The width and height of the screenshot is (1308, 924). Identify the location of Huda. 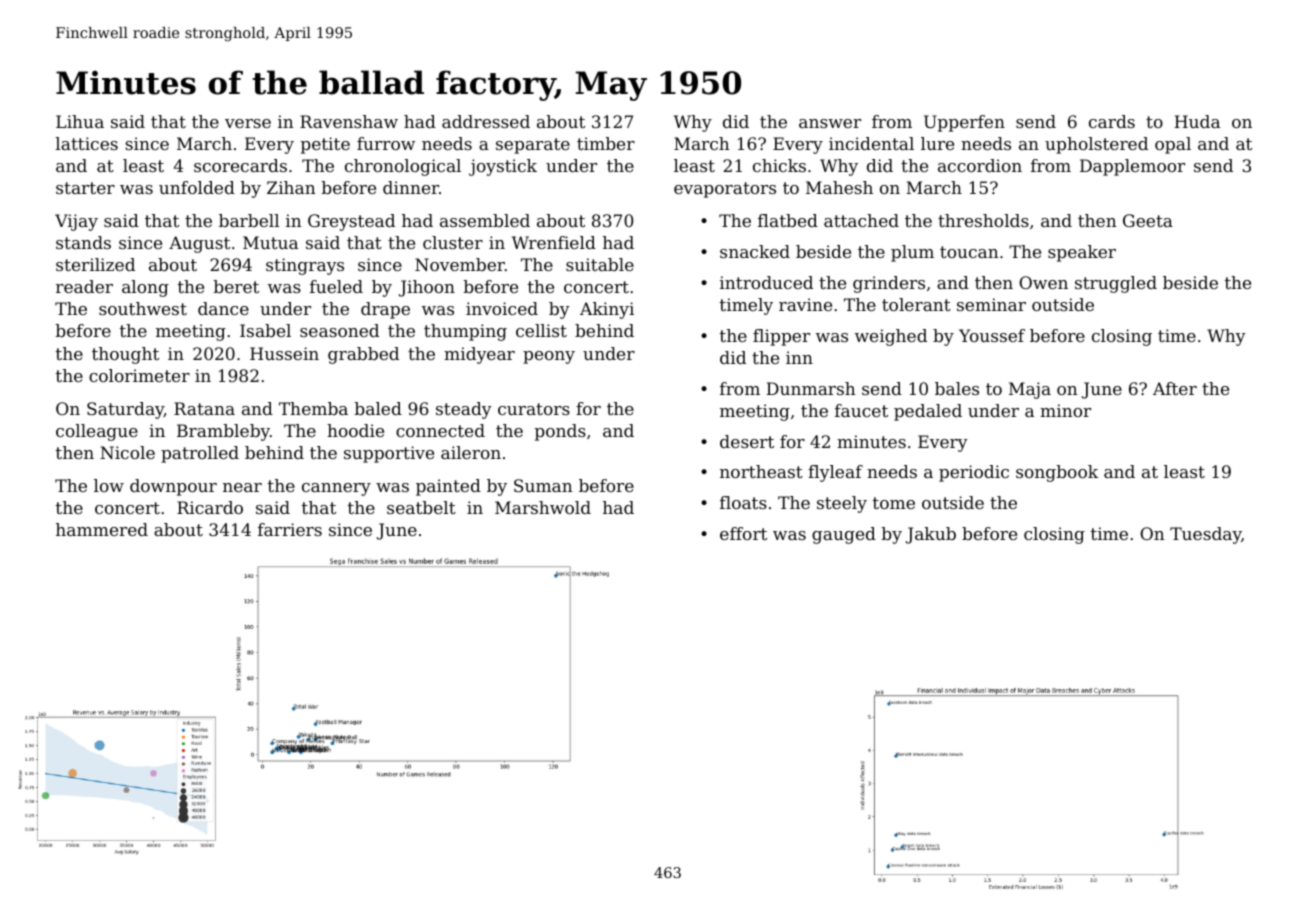
(1197, 121).
